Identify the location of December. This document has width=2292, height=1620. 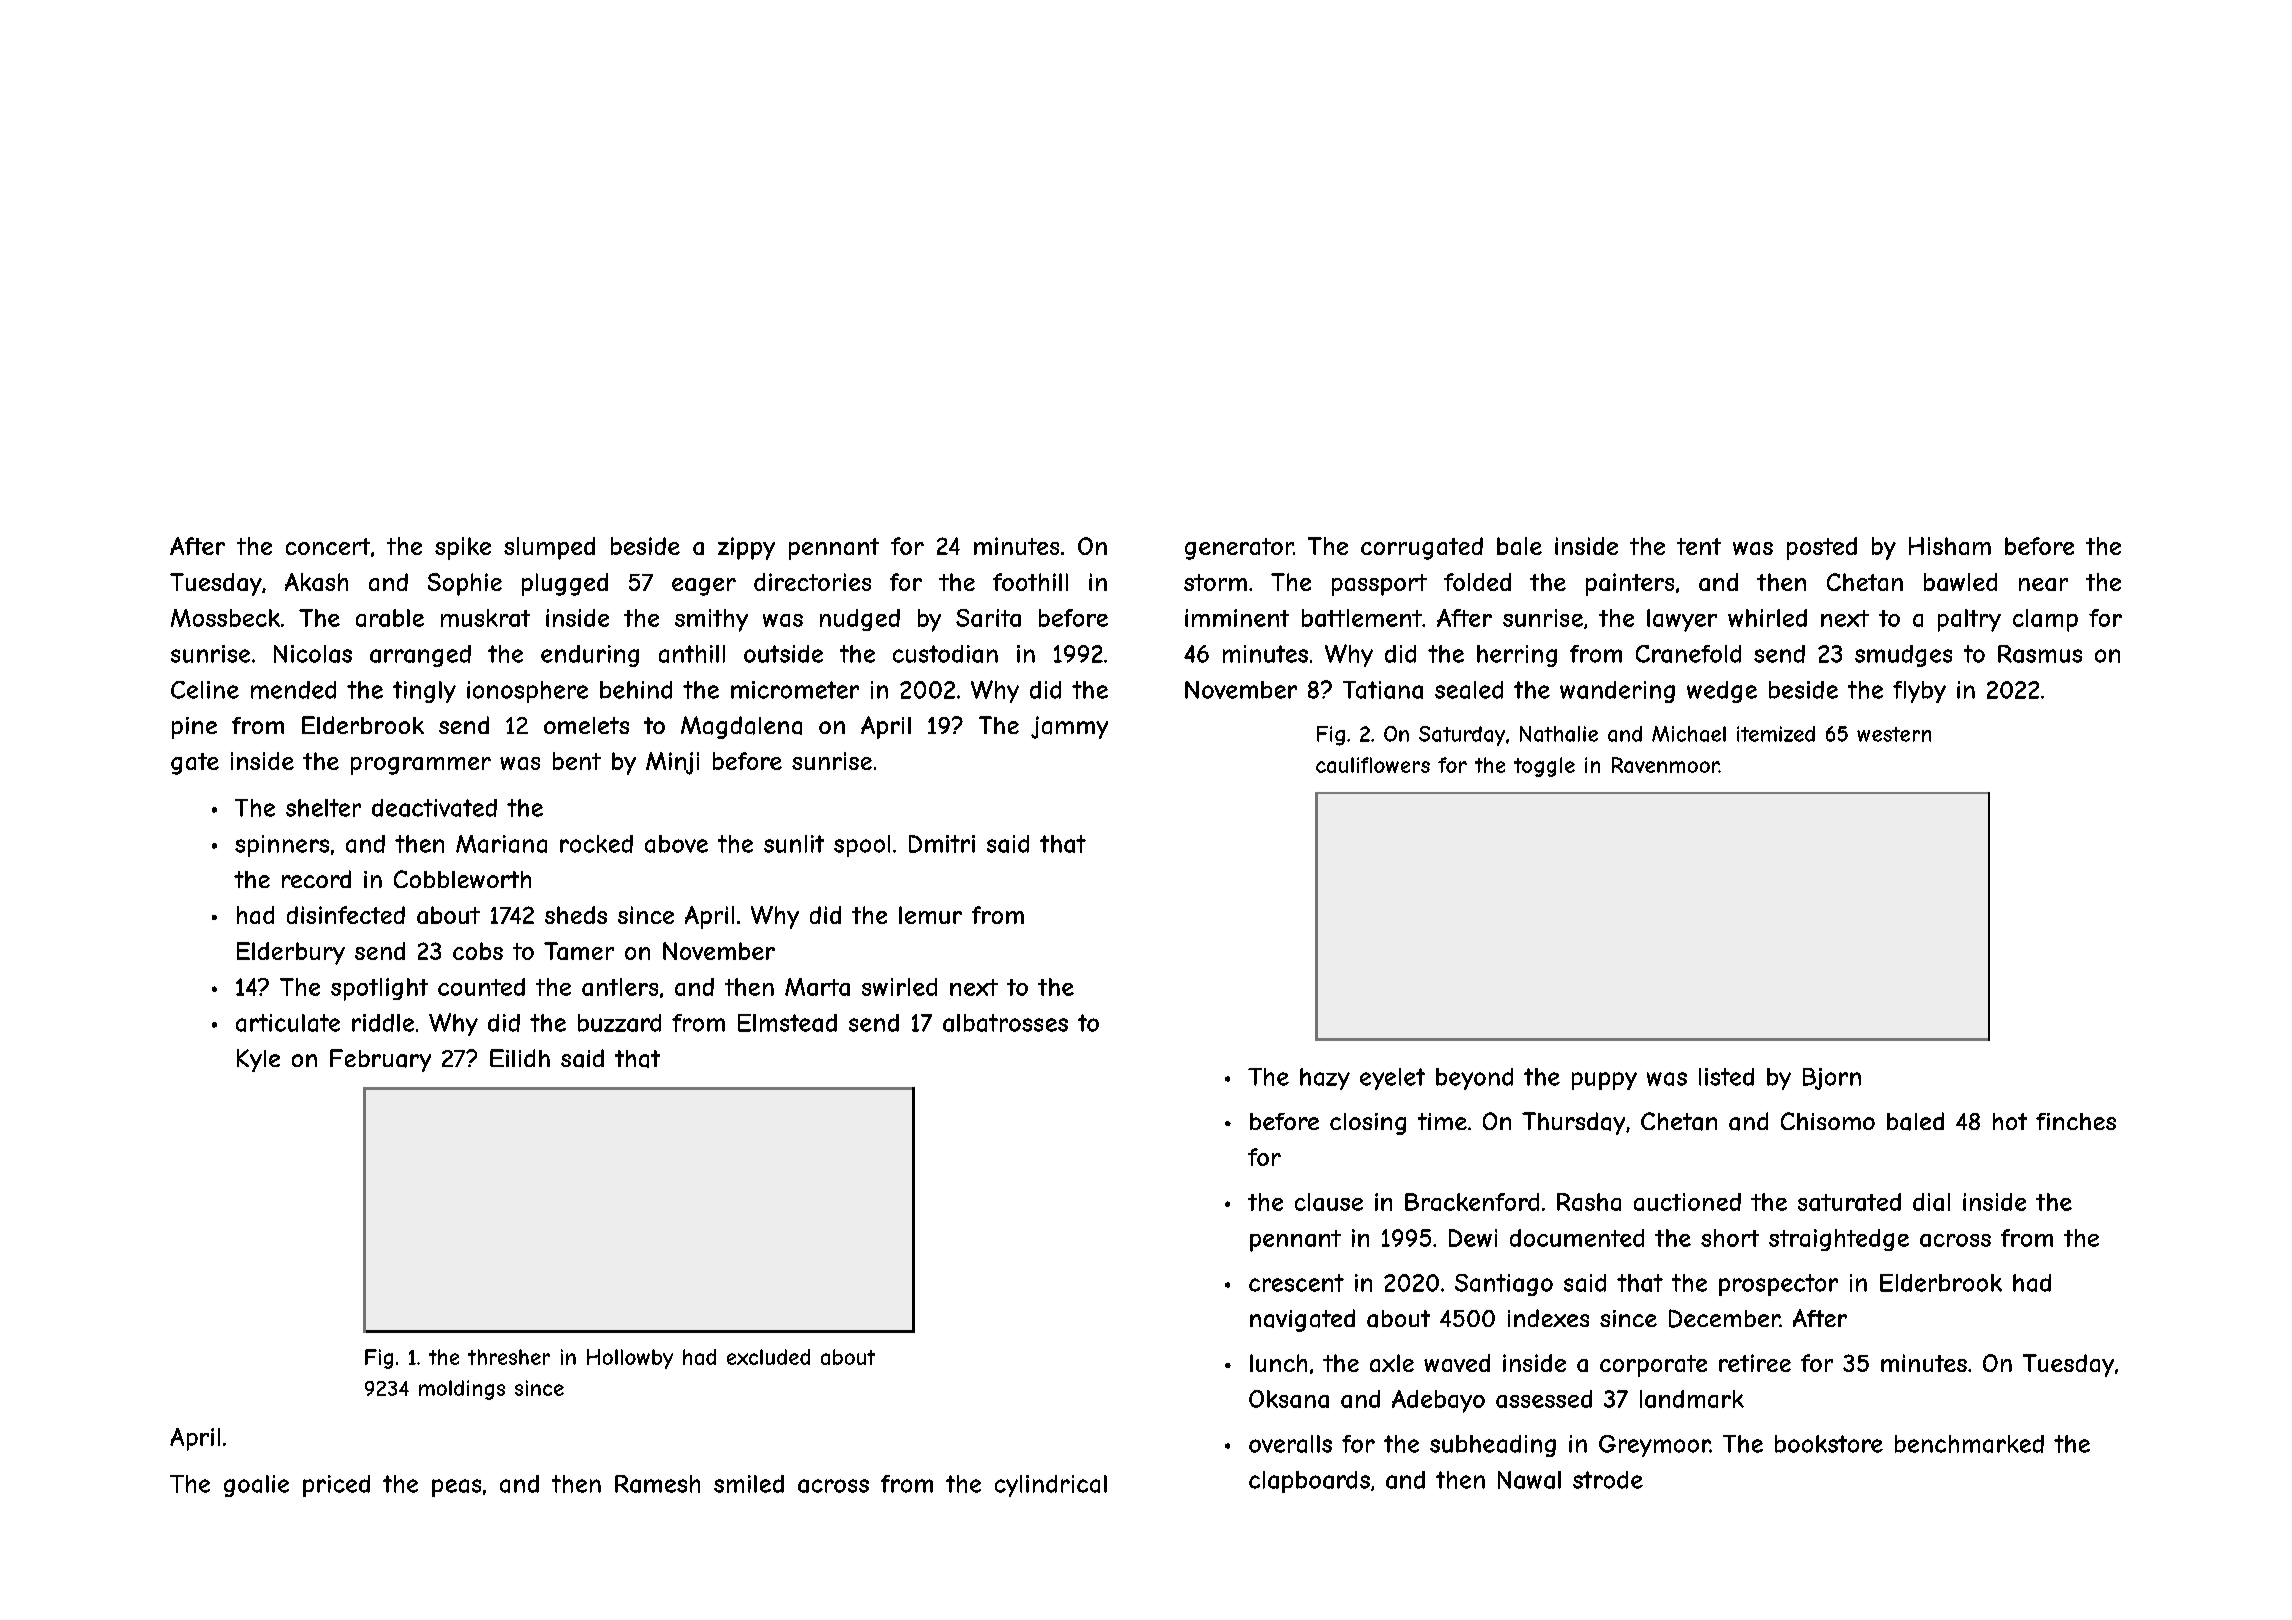
(1724, 1318).
